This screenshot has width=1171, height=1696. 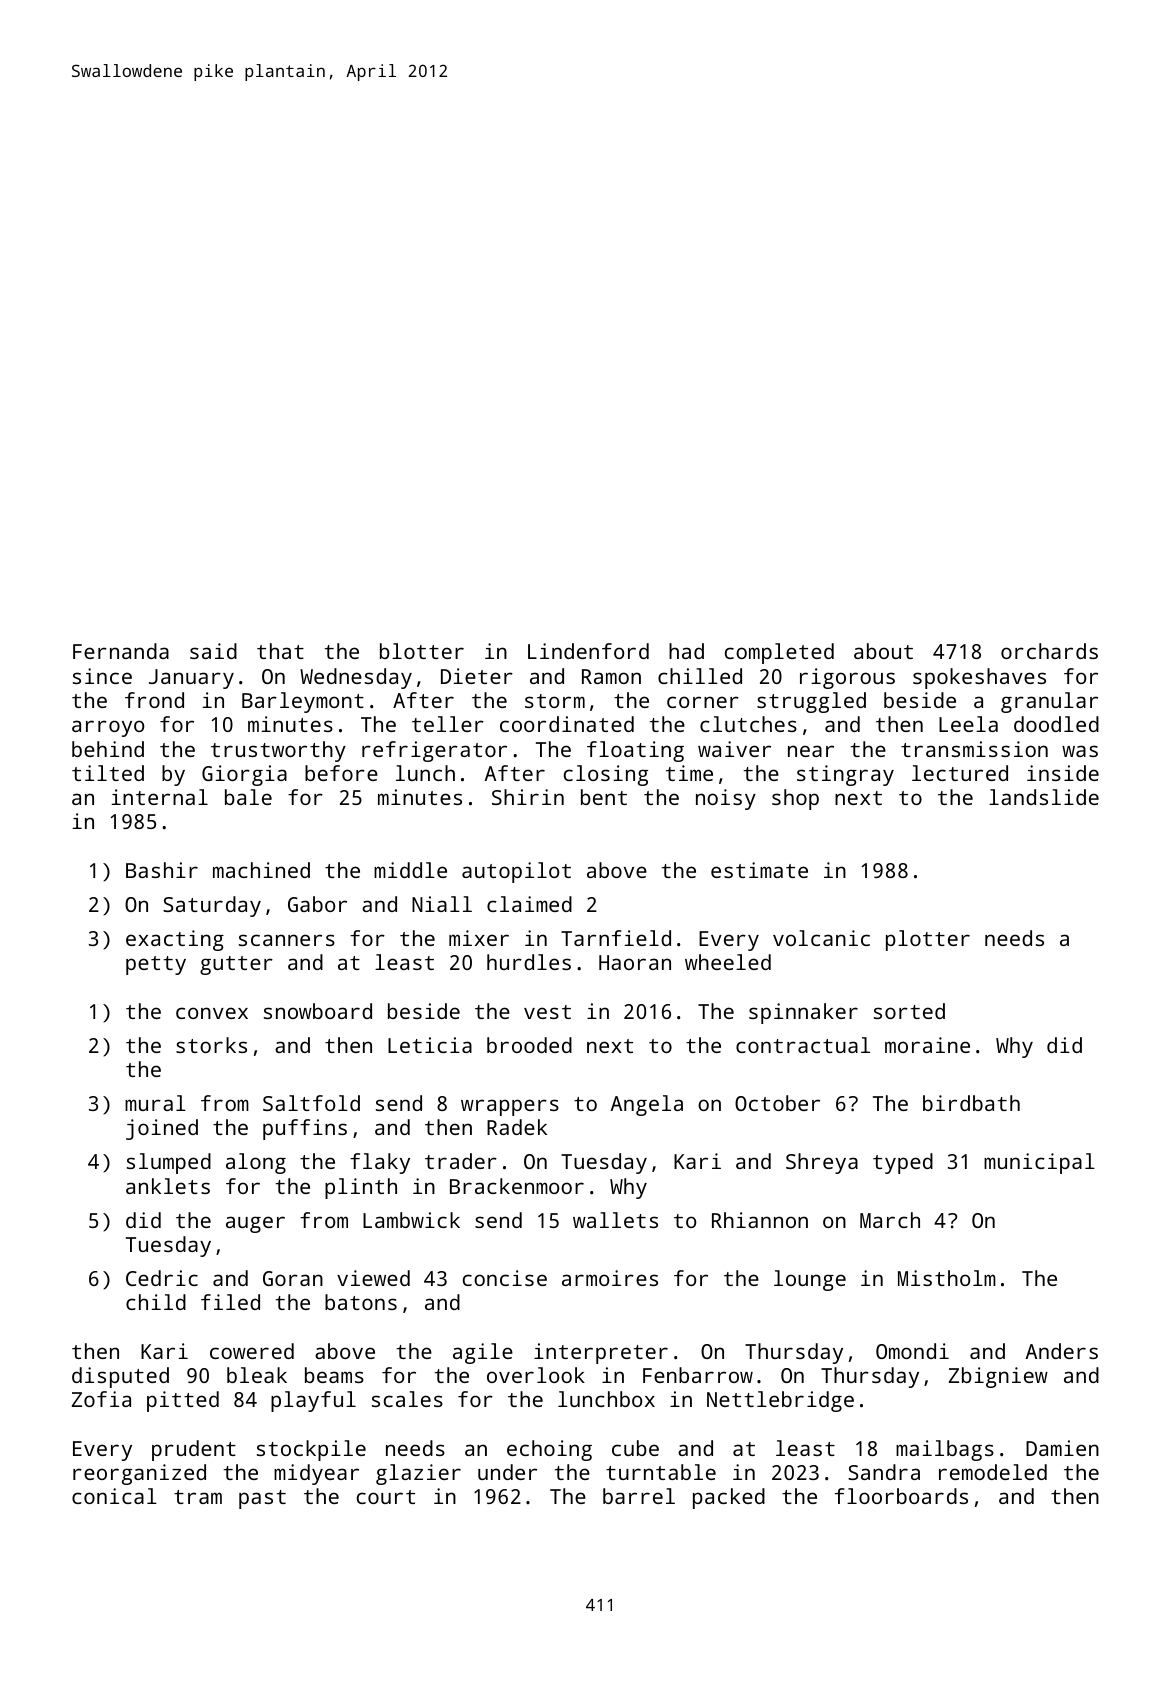 I want to click on landslide, so click(x=1044, y=797).
